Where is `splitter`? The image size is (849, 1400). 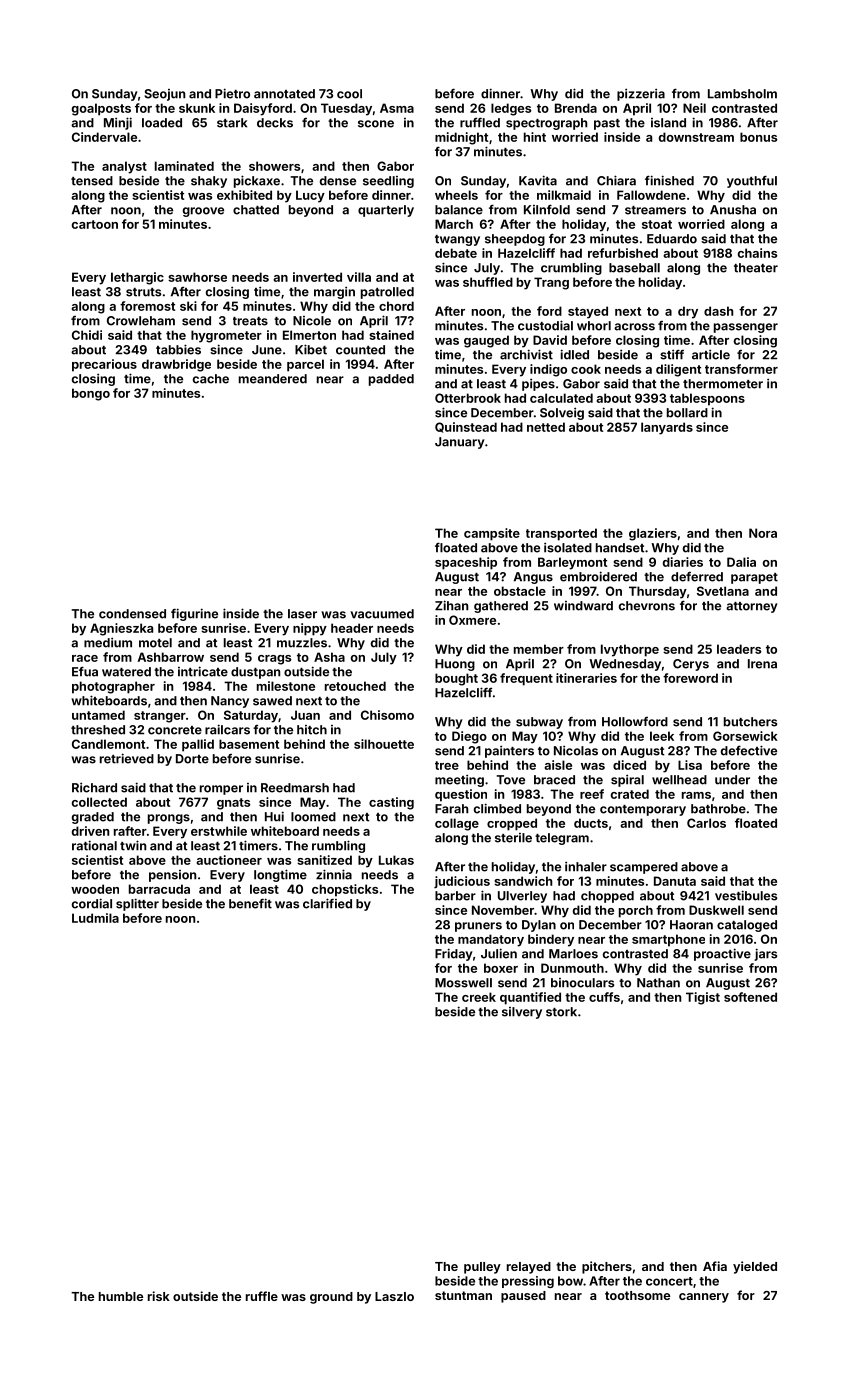
splitter is located at coordinates (137, 904).
